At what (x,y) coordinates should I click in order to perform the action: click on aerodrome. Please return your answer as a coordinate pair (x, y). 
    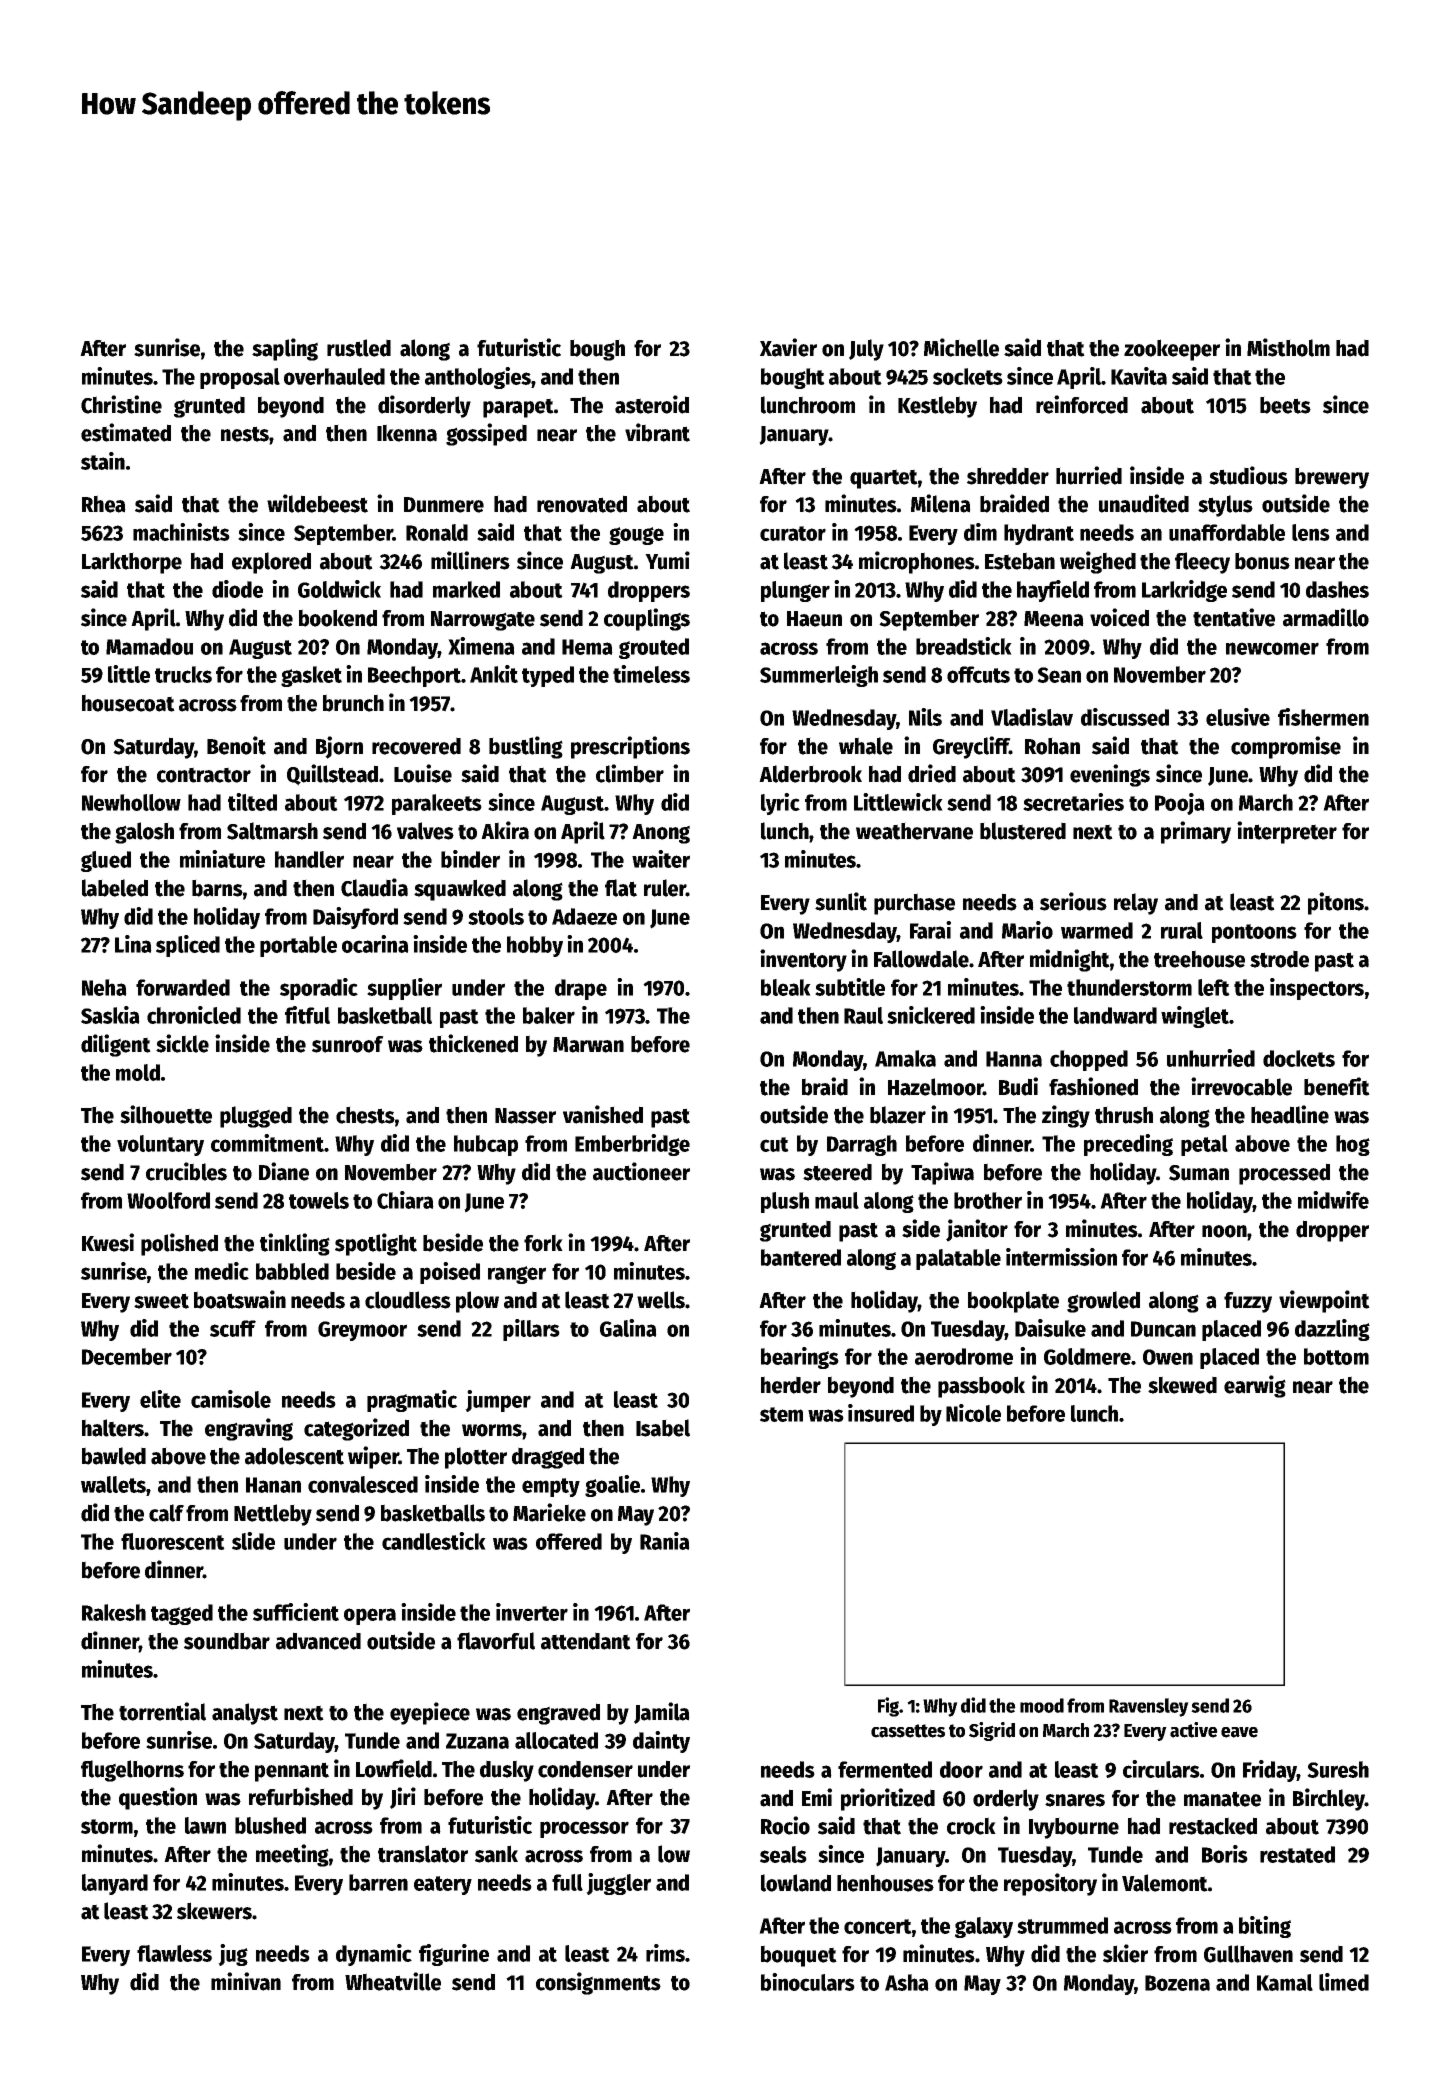
    Looking at the image, I should click on (964, 1356).
